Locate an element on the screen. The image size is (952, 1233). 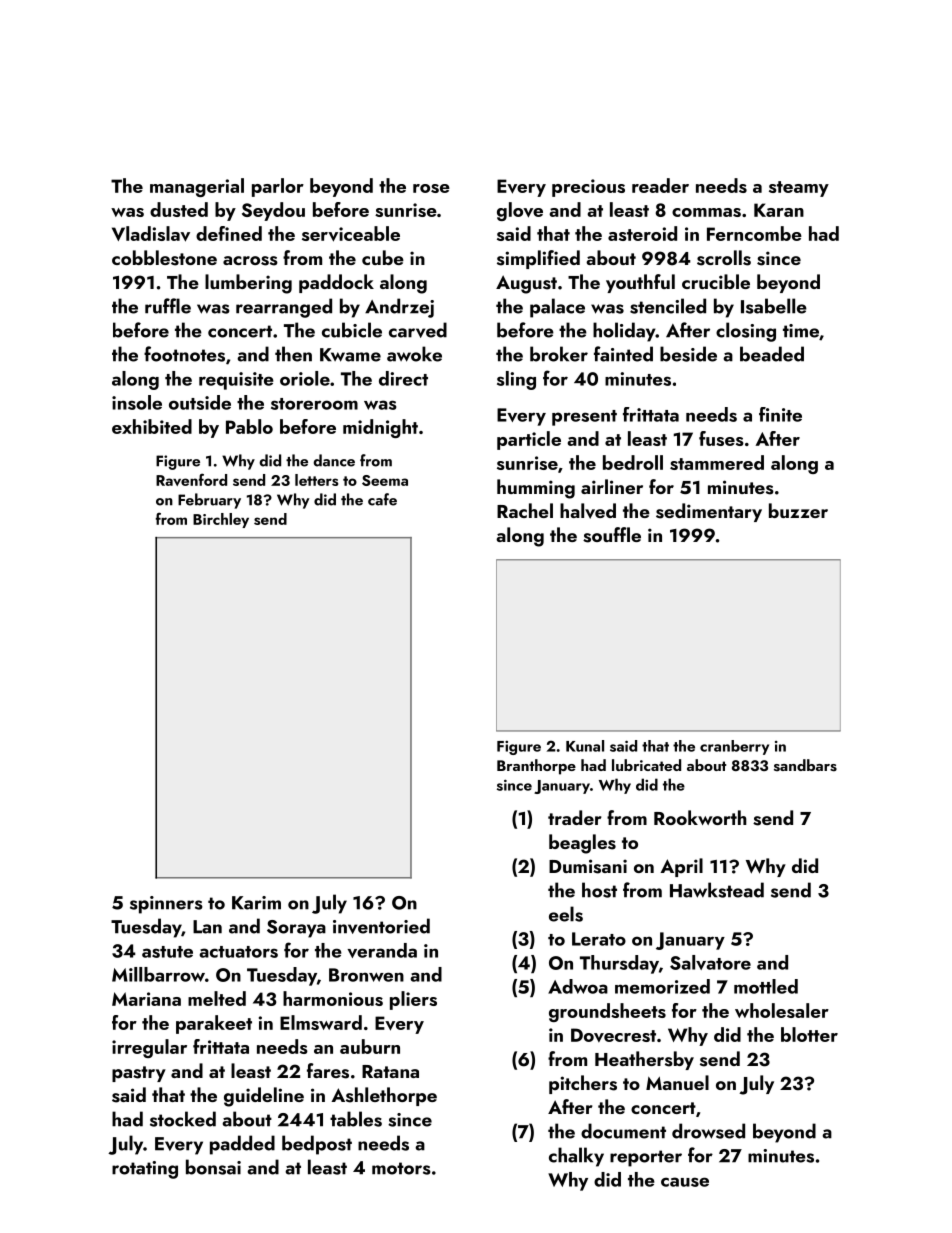
buzzer is located at coordinates (798, 510).
